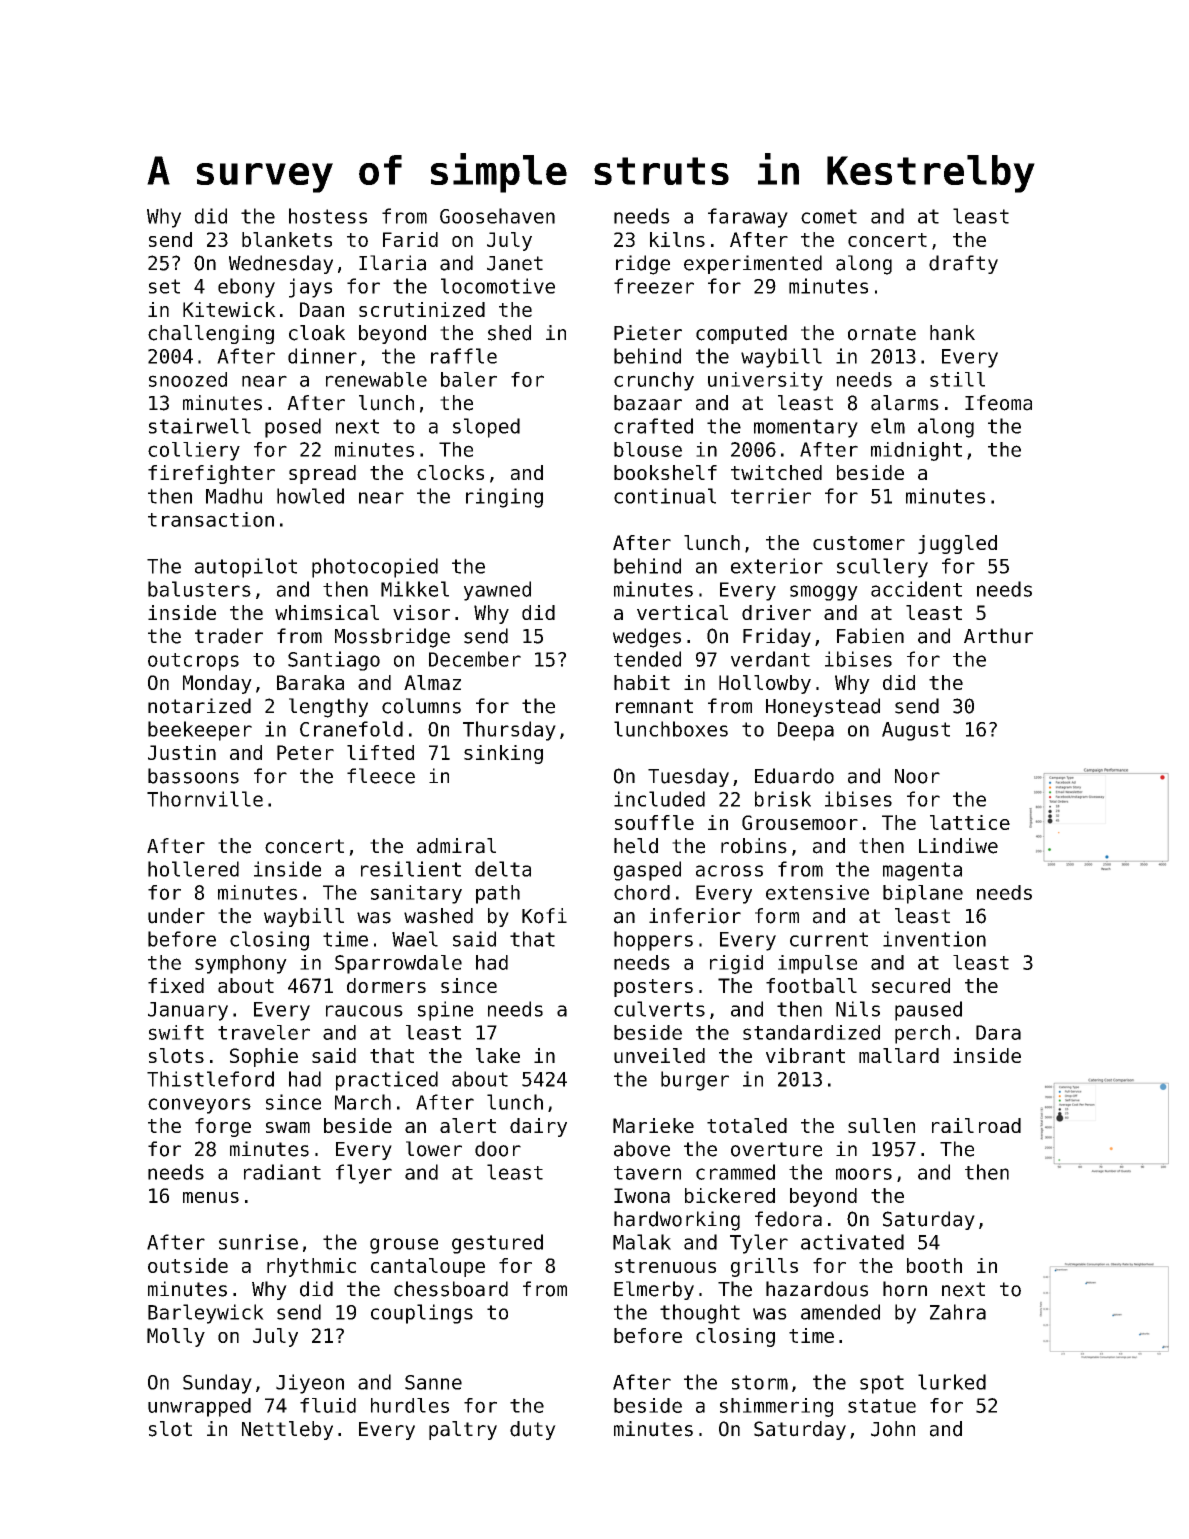 The image size is (1189, 1539). I want to click on included, so click(659, 799).
